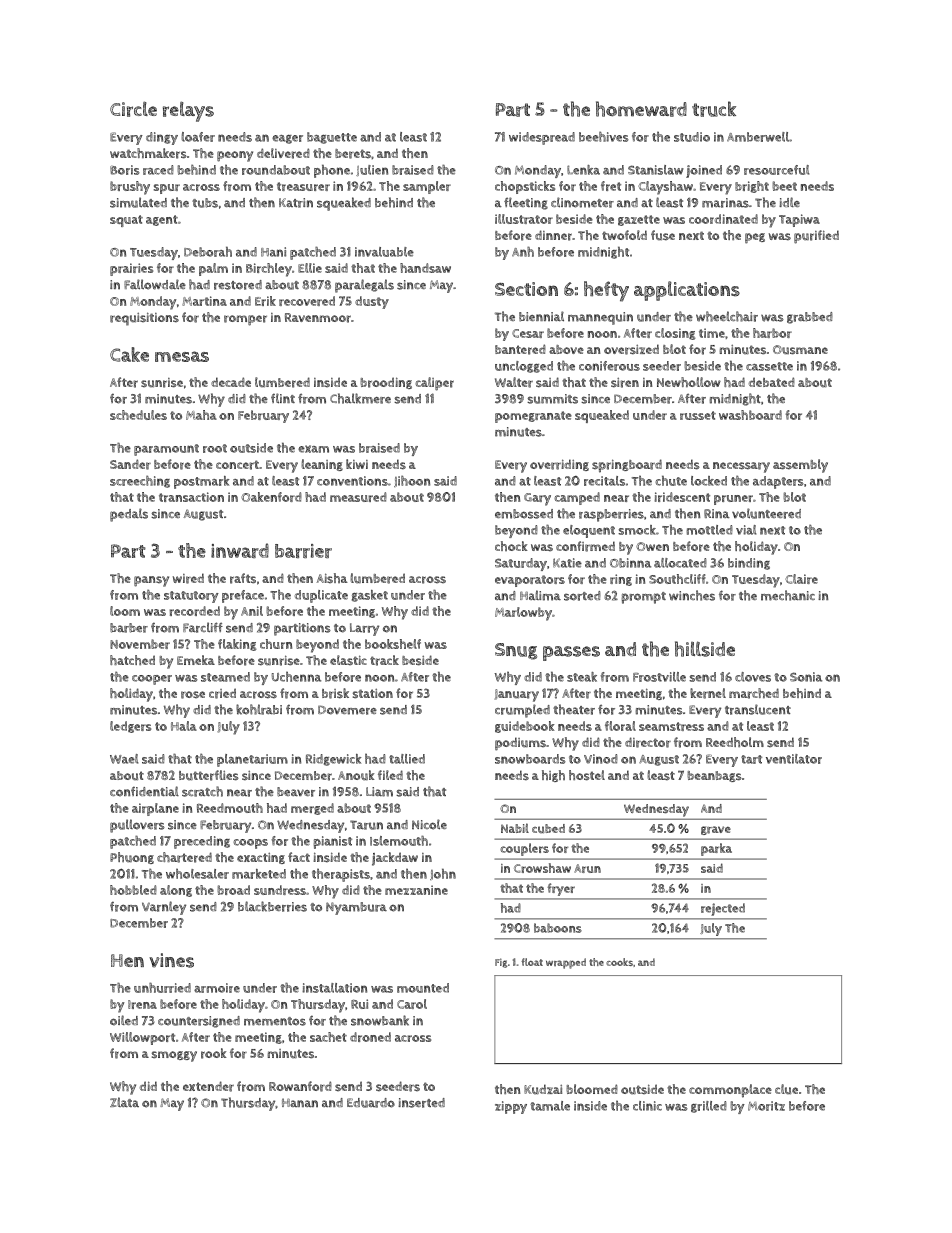  What do you see at coordinates (524, 219) in the image?
I see `illustrator` at bounding box center [524, 219].
